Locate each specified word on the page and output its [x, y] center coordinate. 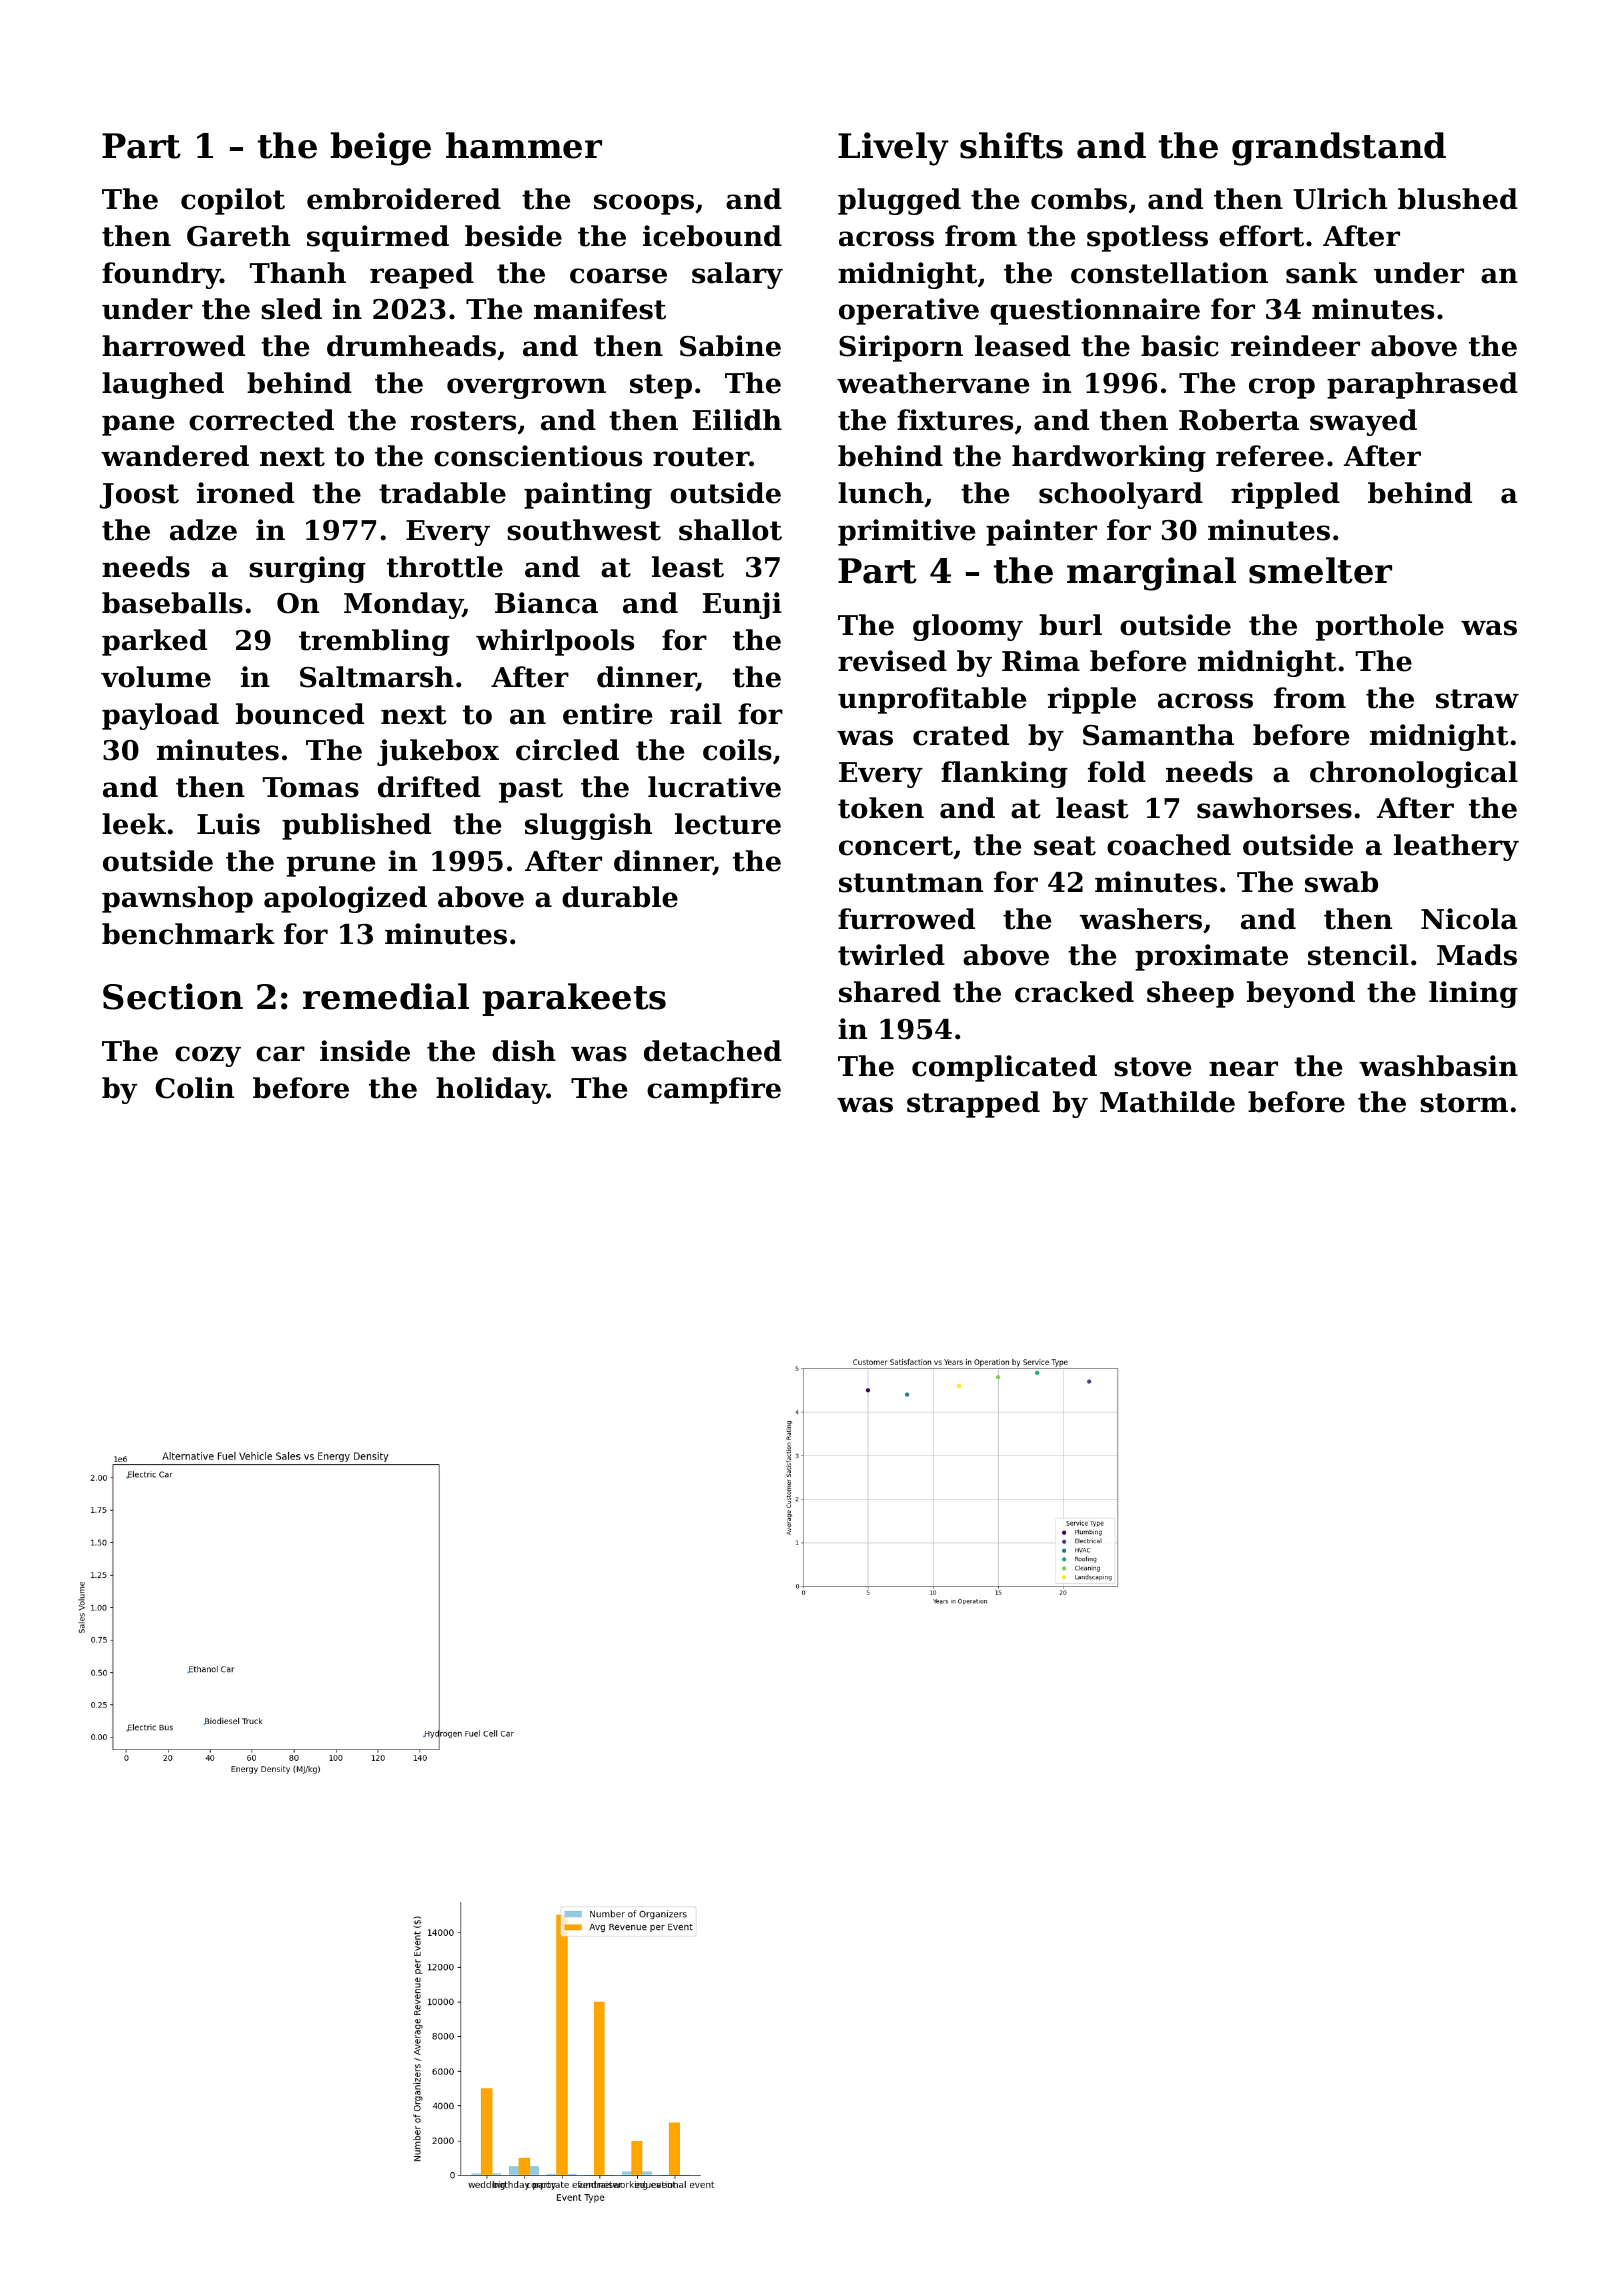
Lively [893, 149]
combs [1079, 199]
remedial [386, 996]
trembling [374, 642]
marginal [1151, 574]
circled [567, 750]
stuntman [911, 883]
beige [381, 149]
